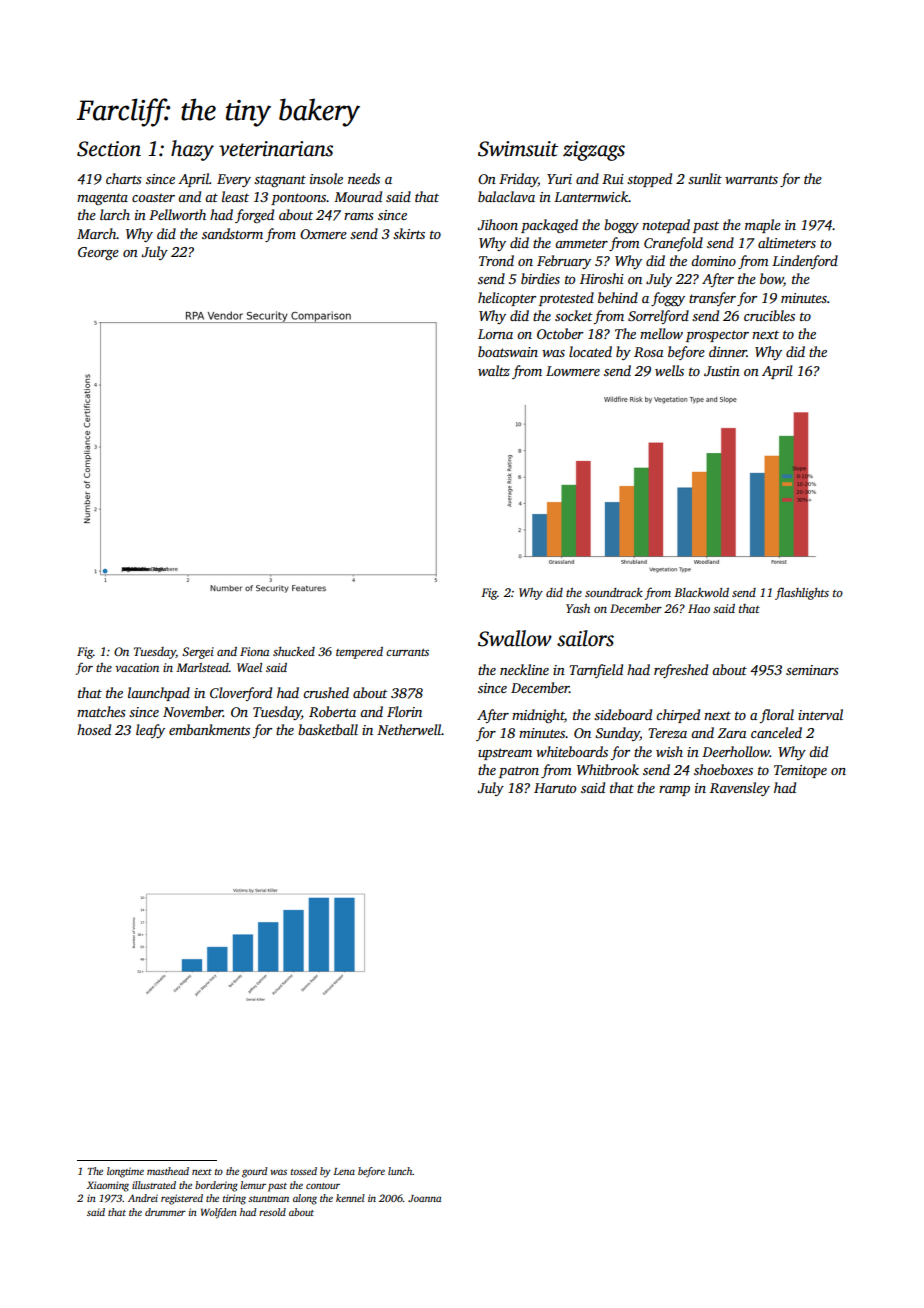 Image resolution: width=924 pixels, height=1308 pixels. I want to click on Joanna, so click(424, 1198).
